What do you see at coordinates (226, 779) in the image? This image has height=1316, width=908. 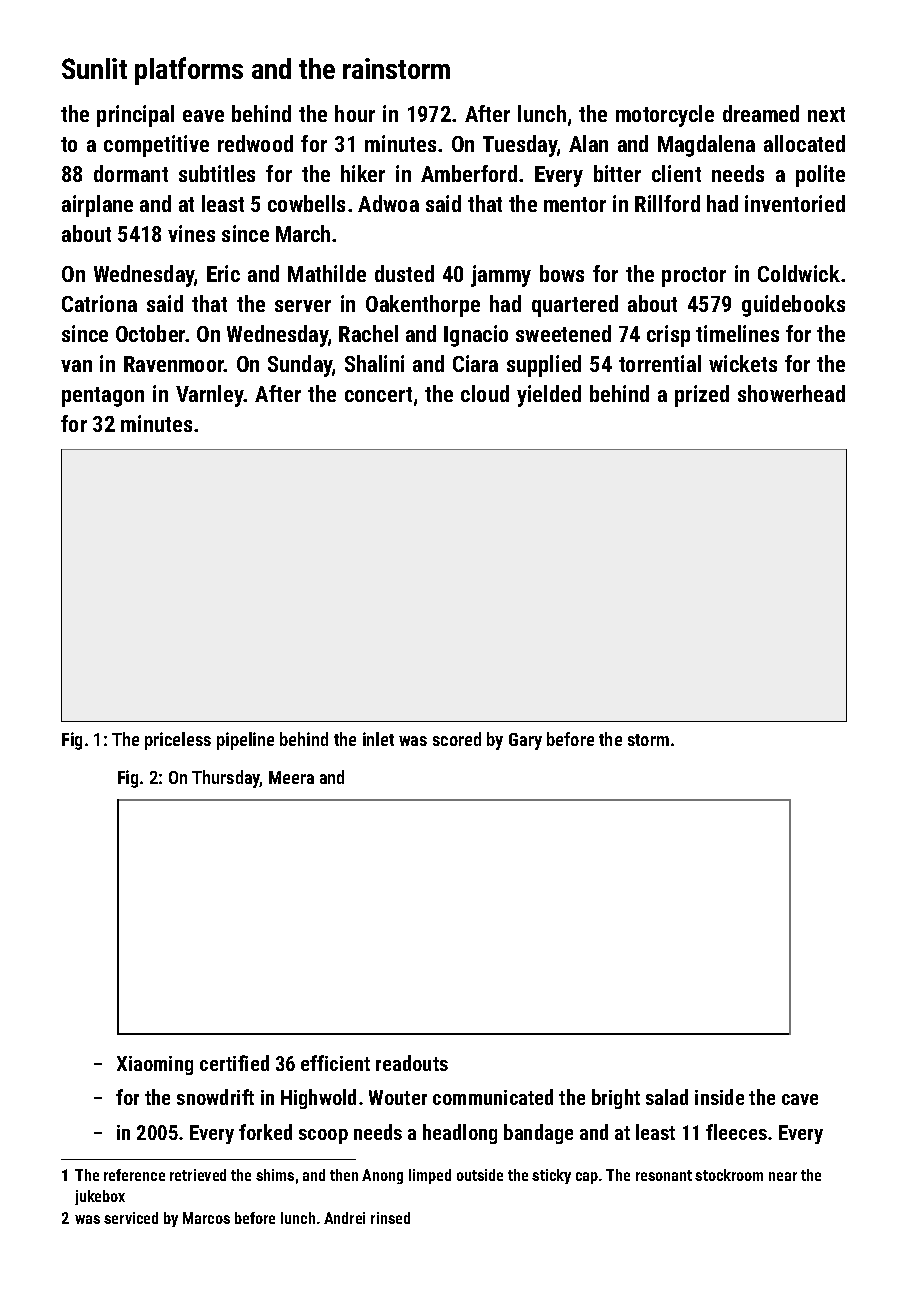 I see `Thursday` at bounding box center [226, 779].
